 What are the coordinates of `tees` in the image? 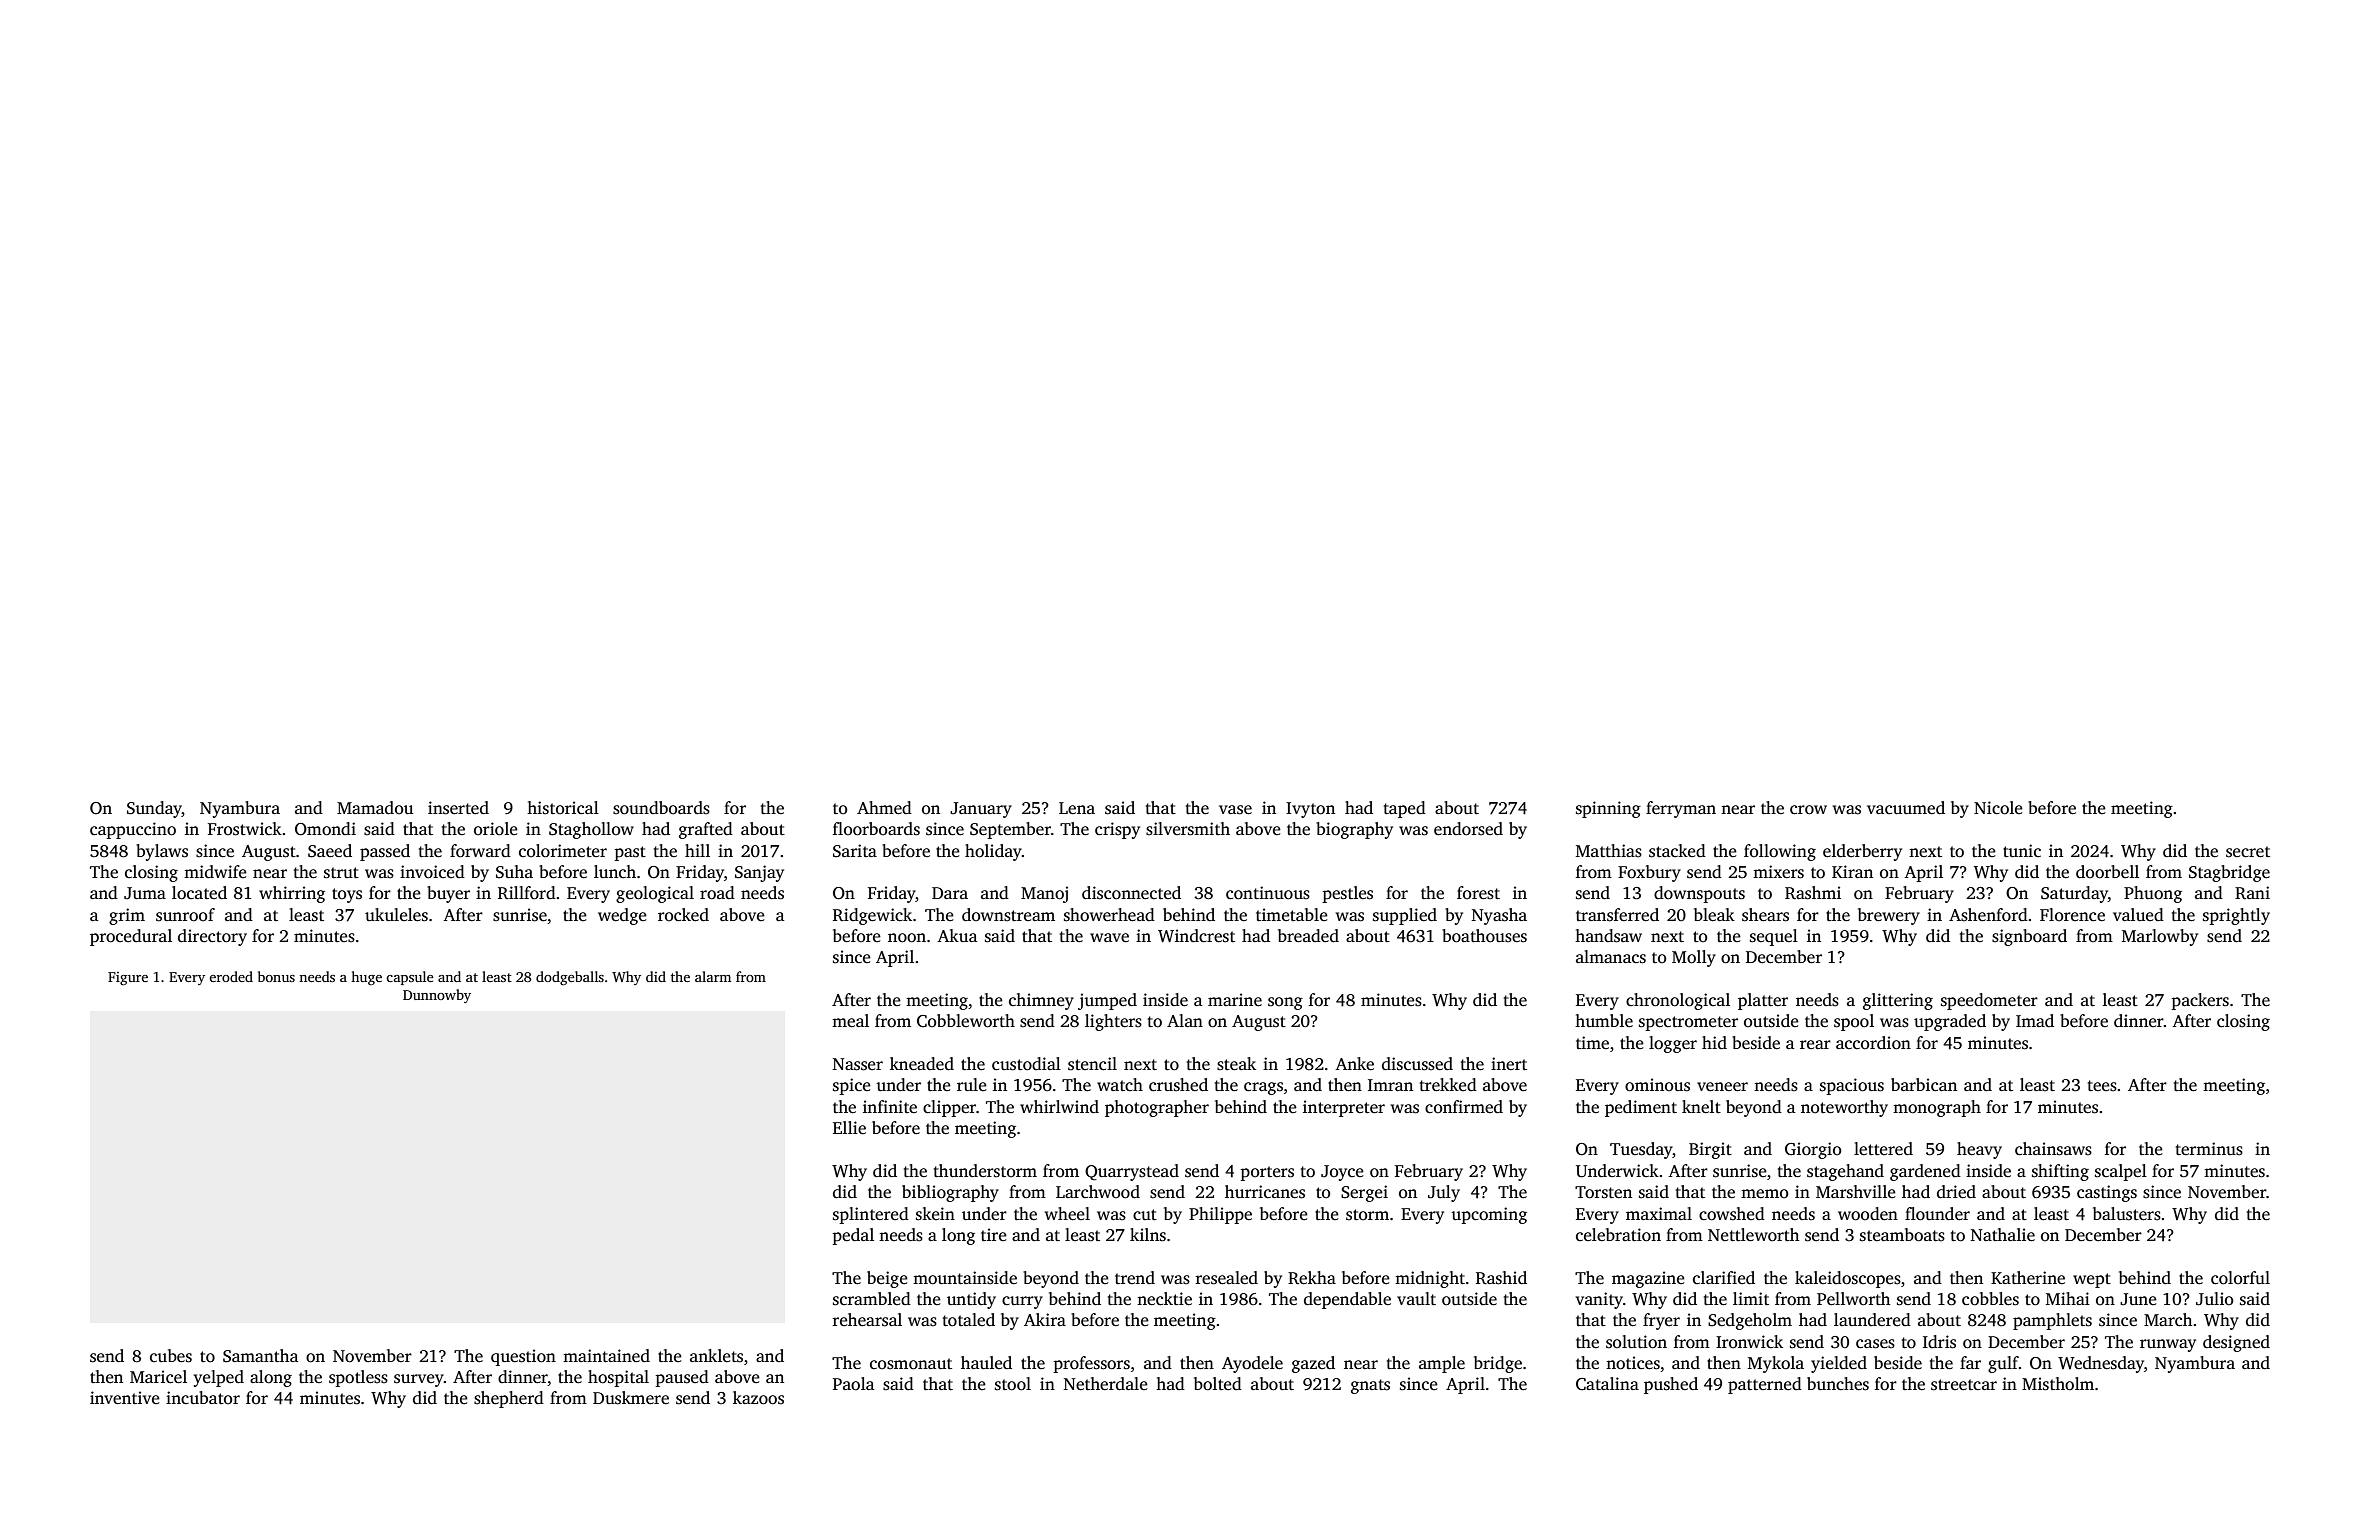 It's located at (2102, 1086).
